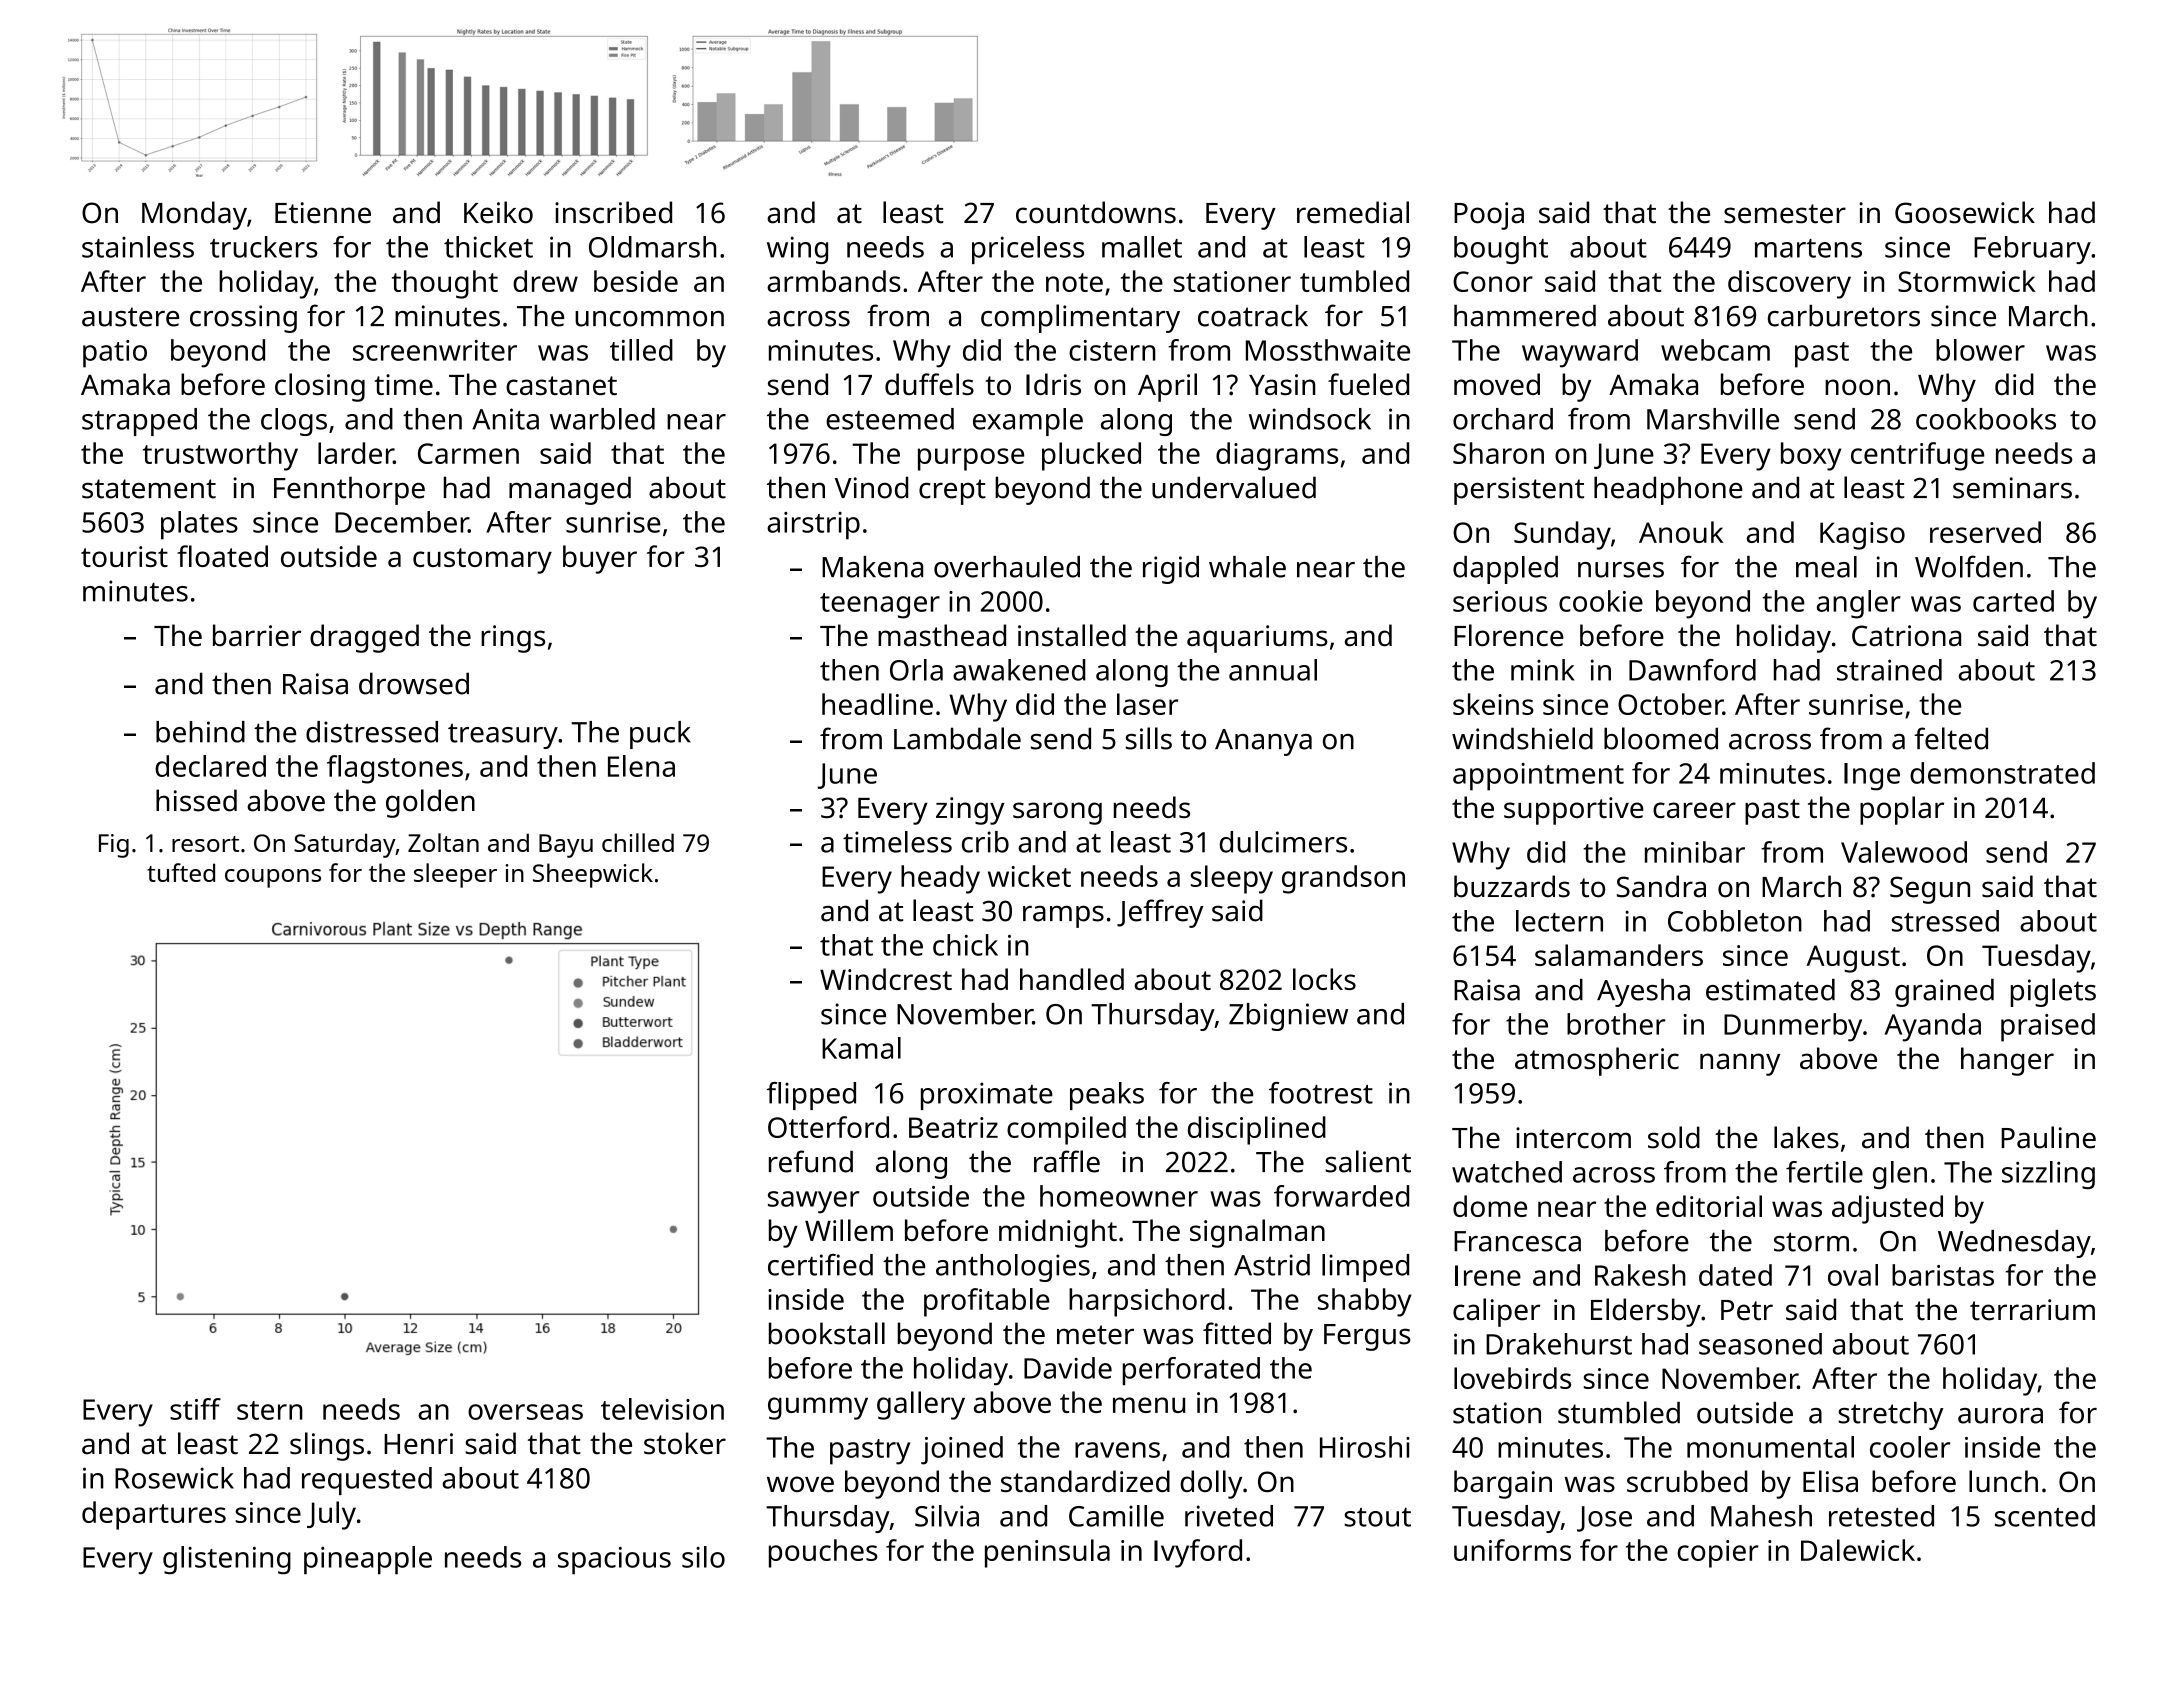 This document has height=1683, width=2178. I want to click on Windcrest, so click(886, 979).
